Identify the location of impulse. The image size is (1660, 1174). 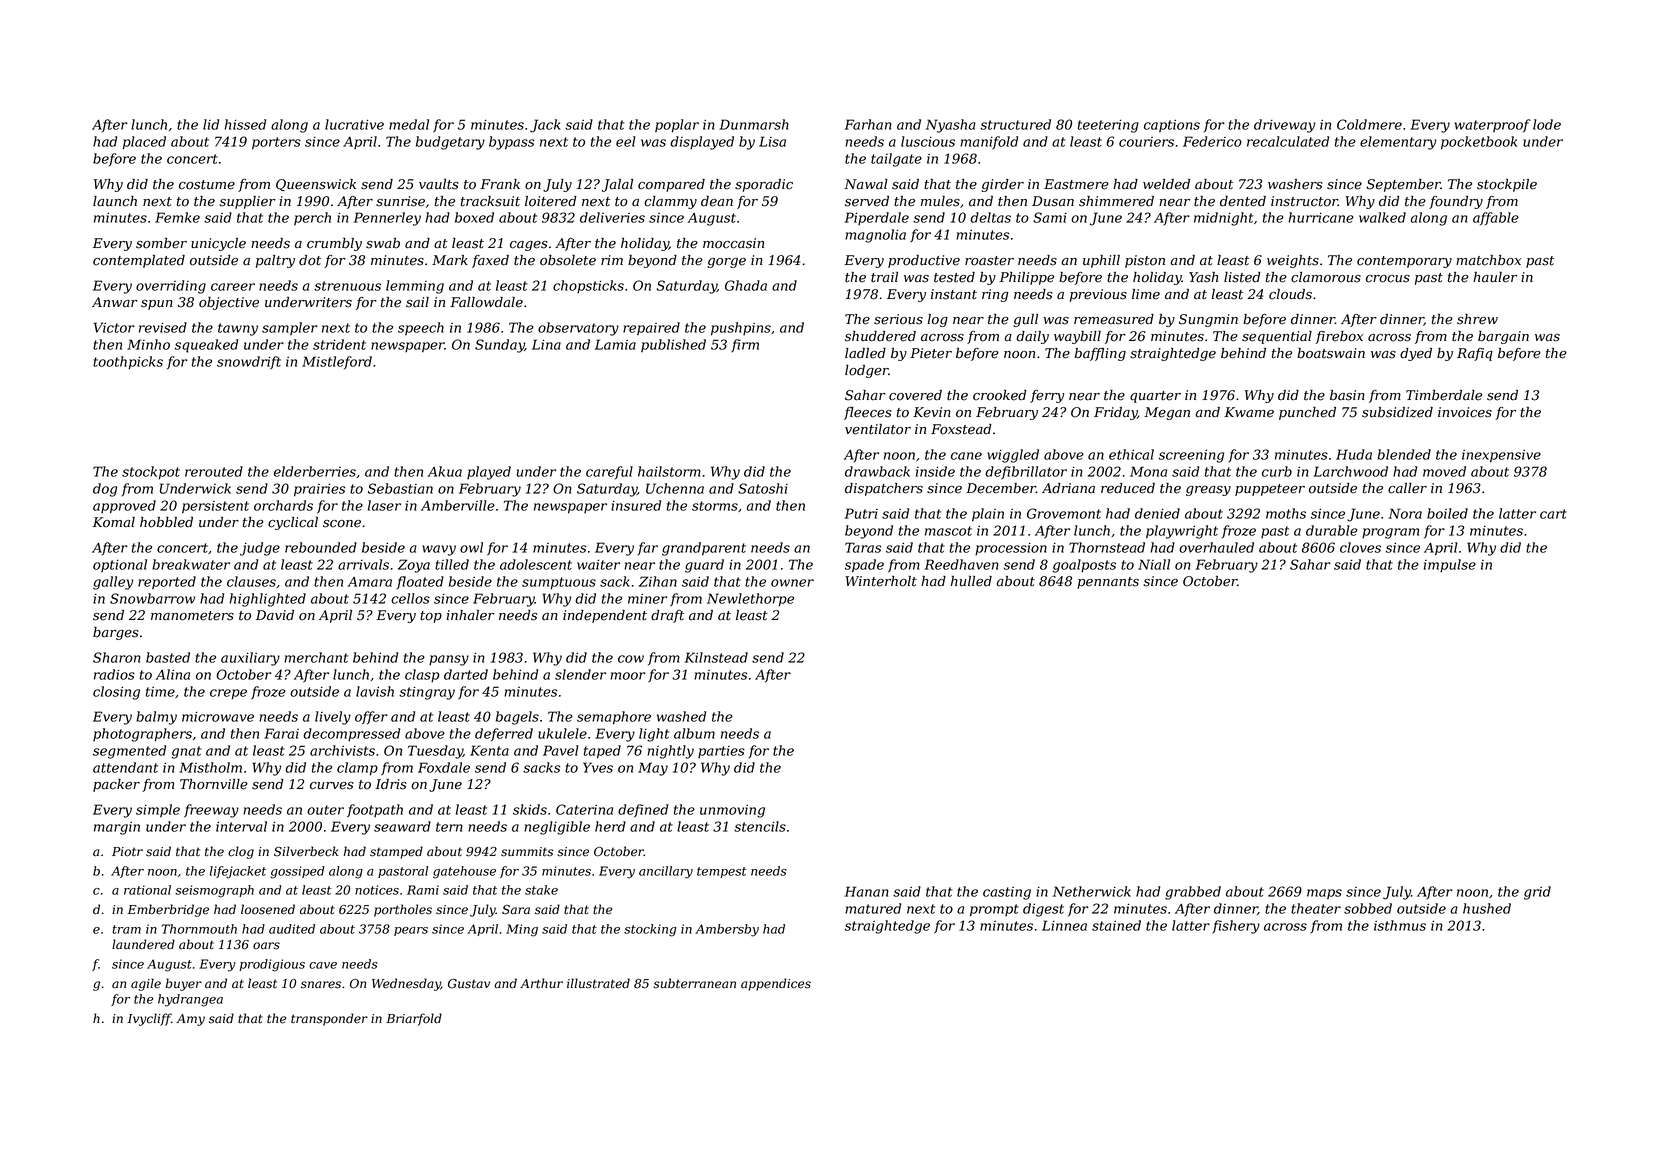
(1450, 565).
